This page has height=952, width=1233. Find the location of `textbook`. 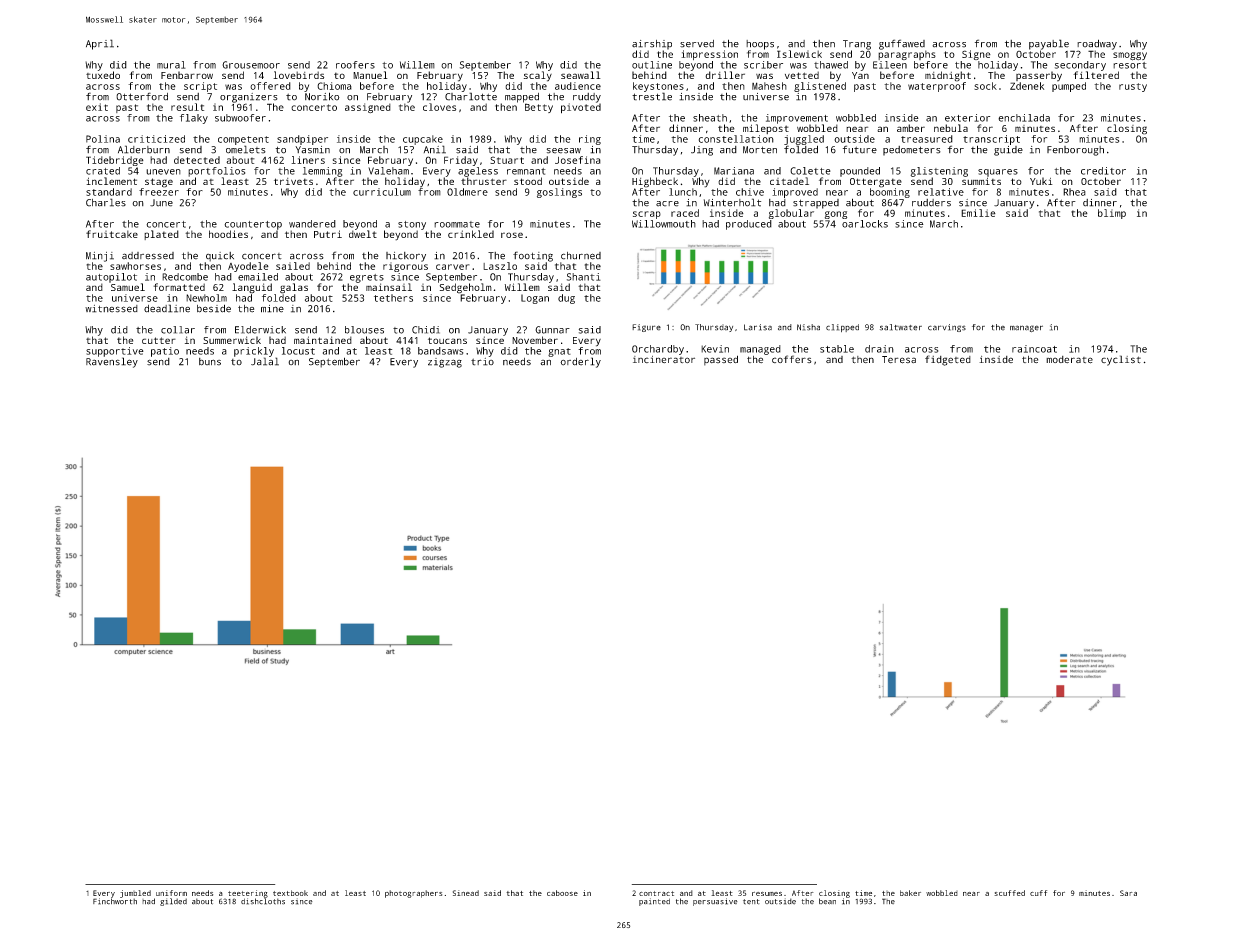

textbook is located at coordinates (290, 893).
